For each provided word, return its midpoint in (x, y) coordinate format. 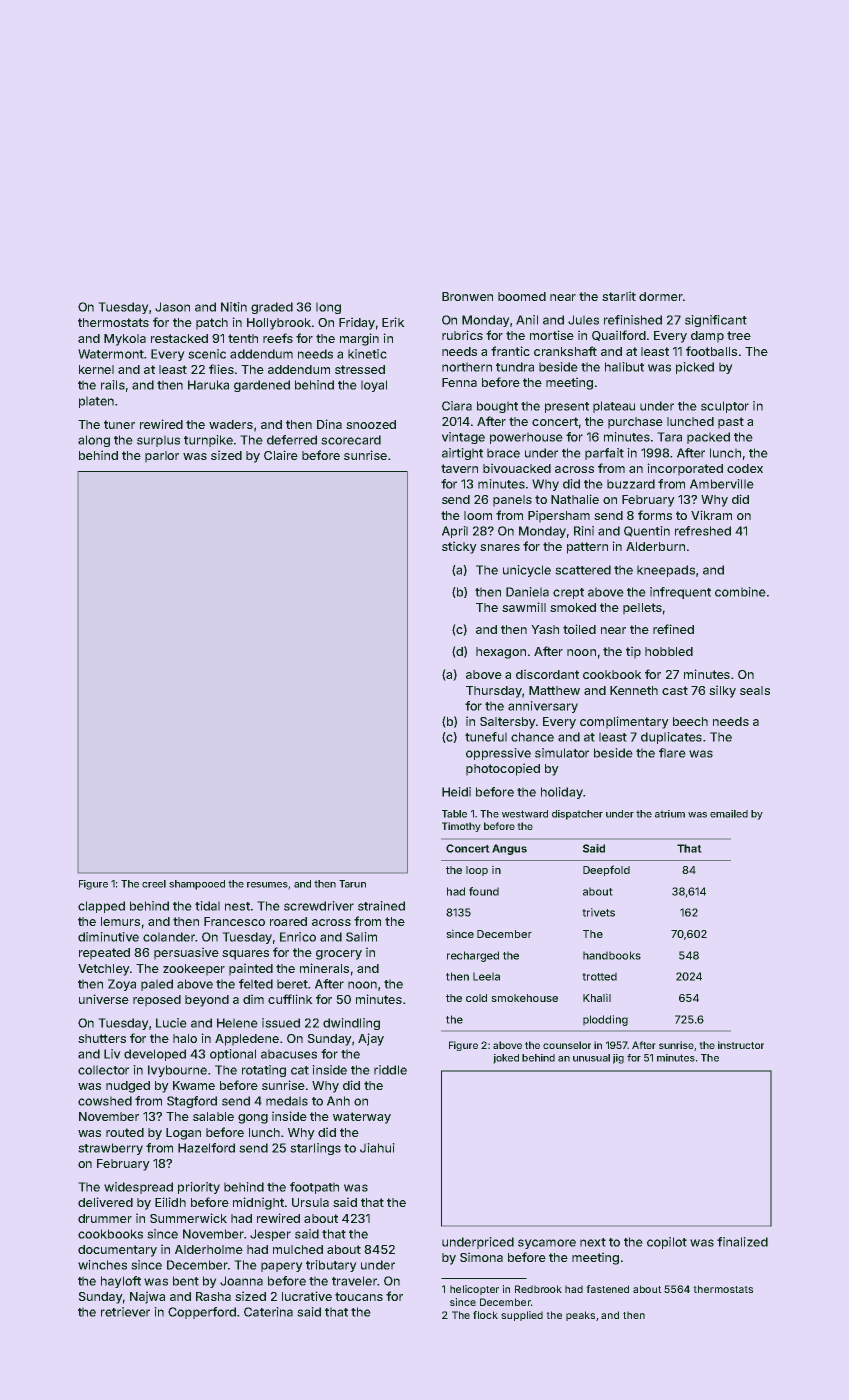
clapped (101, 907)
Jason (172, 307)
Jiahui (377, 1148)
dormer (661, 296)
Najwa (147, 1297)
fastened (607, 1289)
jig (618, 1059)
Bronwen (467, 296)
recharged (473, 956)
